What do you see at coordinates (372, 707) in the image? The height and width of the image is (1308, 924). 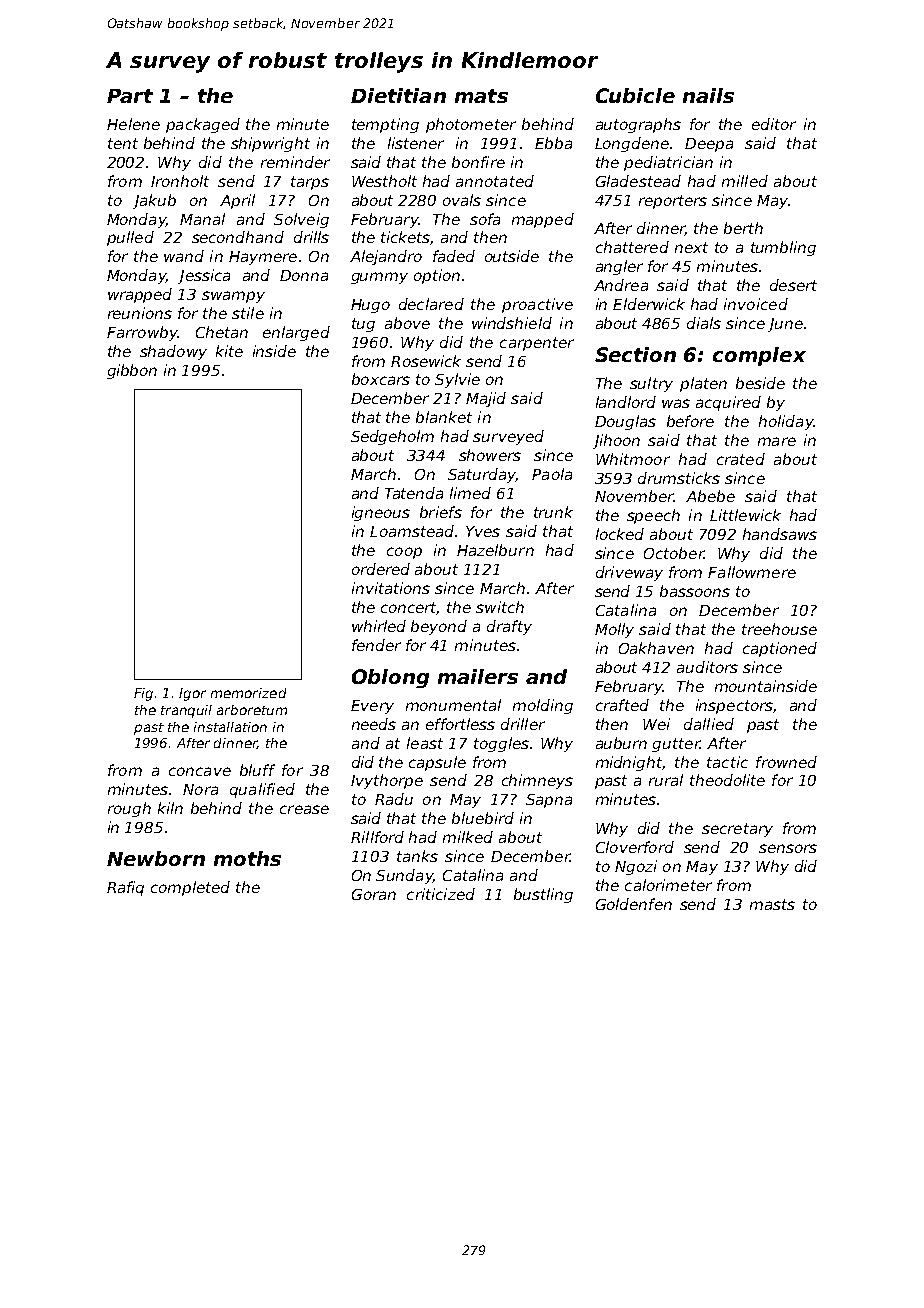 I see `Every` at bounding box center [372, 707].
